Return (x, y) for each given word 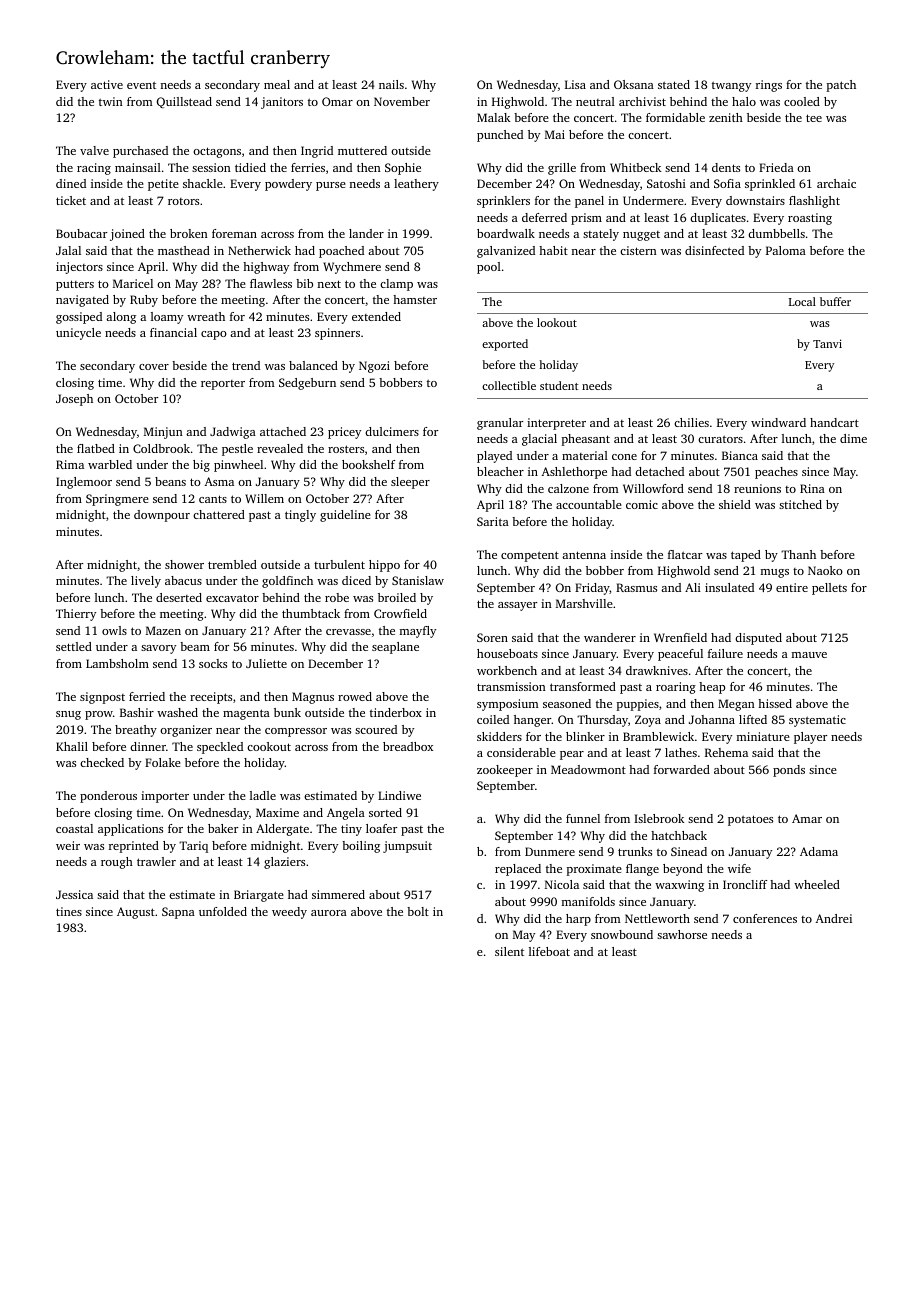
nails (391, 84)
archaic (836, 183)
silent (509, 951)
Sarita (493, 521)
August (136, 913)
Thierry (76, 615)
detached (659, 471)
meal (277, 84)
